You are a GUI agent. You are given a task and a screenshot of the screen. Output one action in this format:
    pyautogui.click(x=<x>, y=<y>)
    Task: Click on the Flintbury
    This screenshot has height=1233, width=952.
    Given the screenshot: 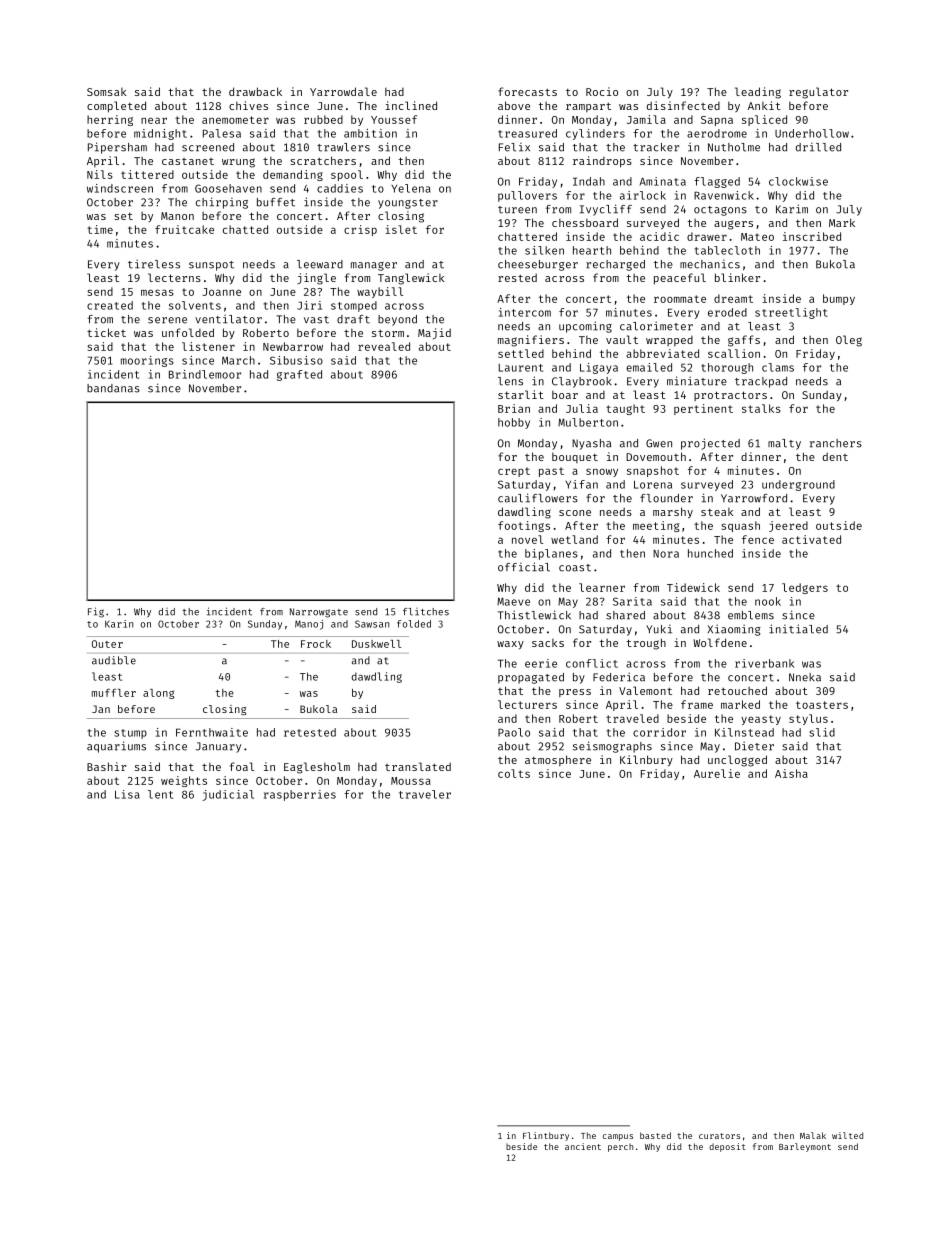 What is the action you would take?
    pyautogui.click(x=546, y=1136)
